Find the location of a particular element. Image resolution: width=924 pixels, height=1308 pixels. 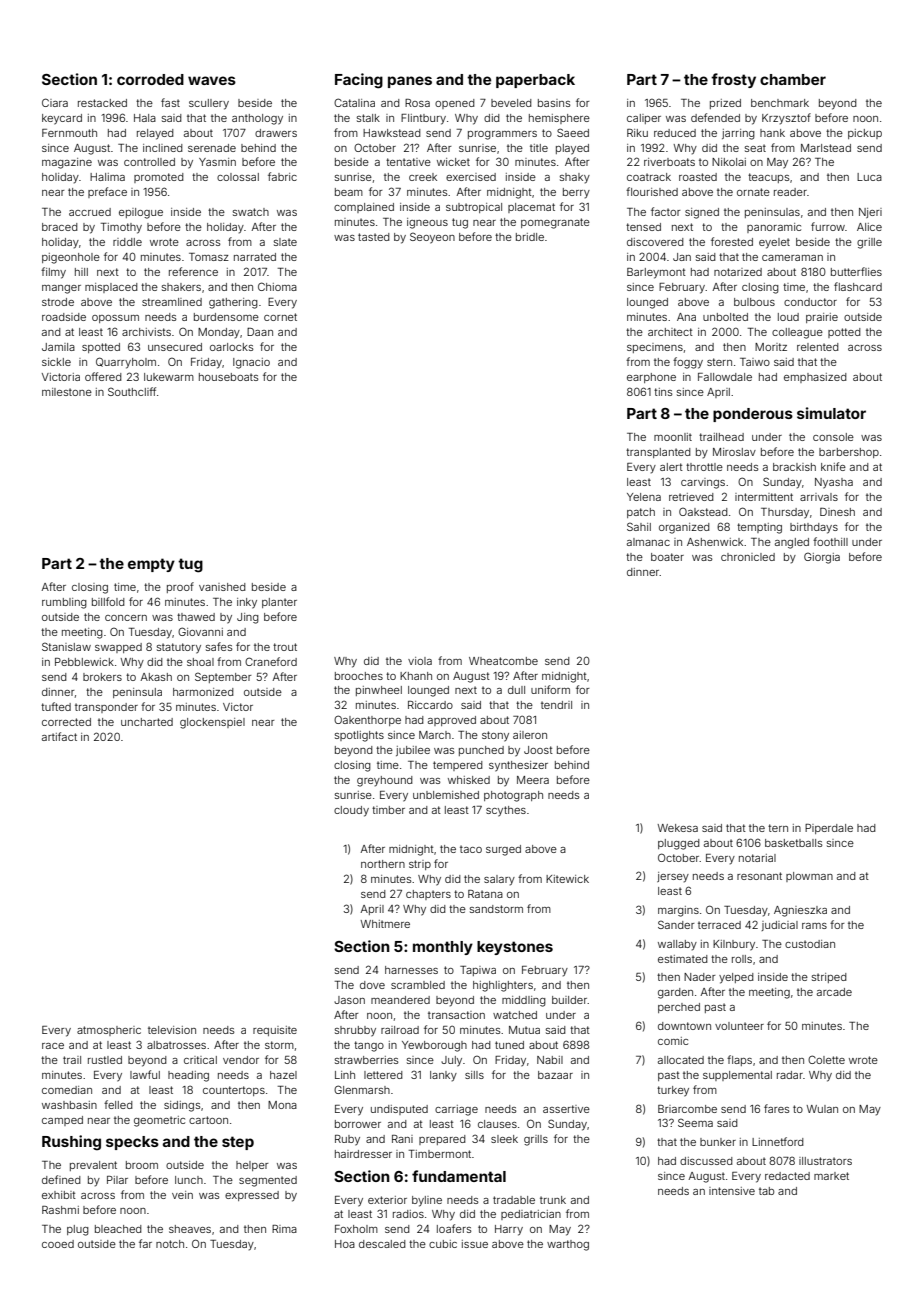

market is located at coordinates (831, 1176).
